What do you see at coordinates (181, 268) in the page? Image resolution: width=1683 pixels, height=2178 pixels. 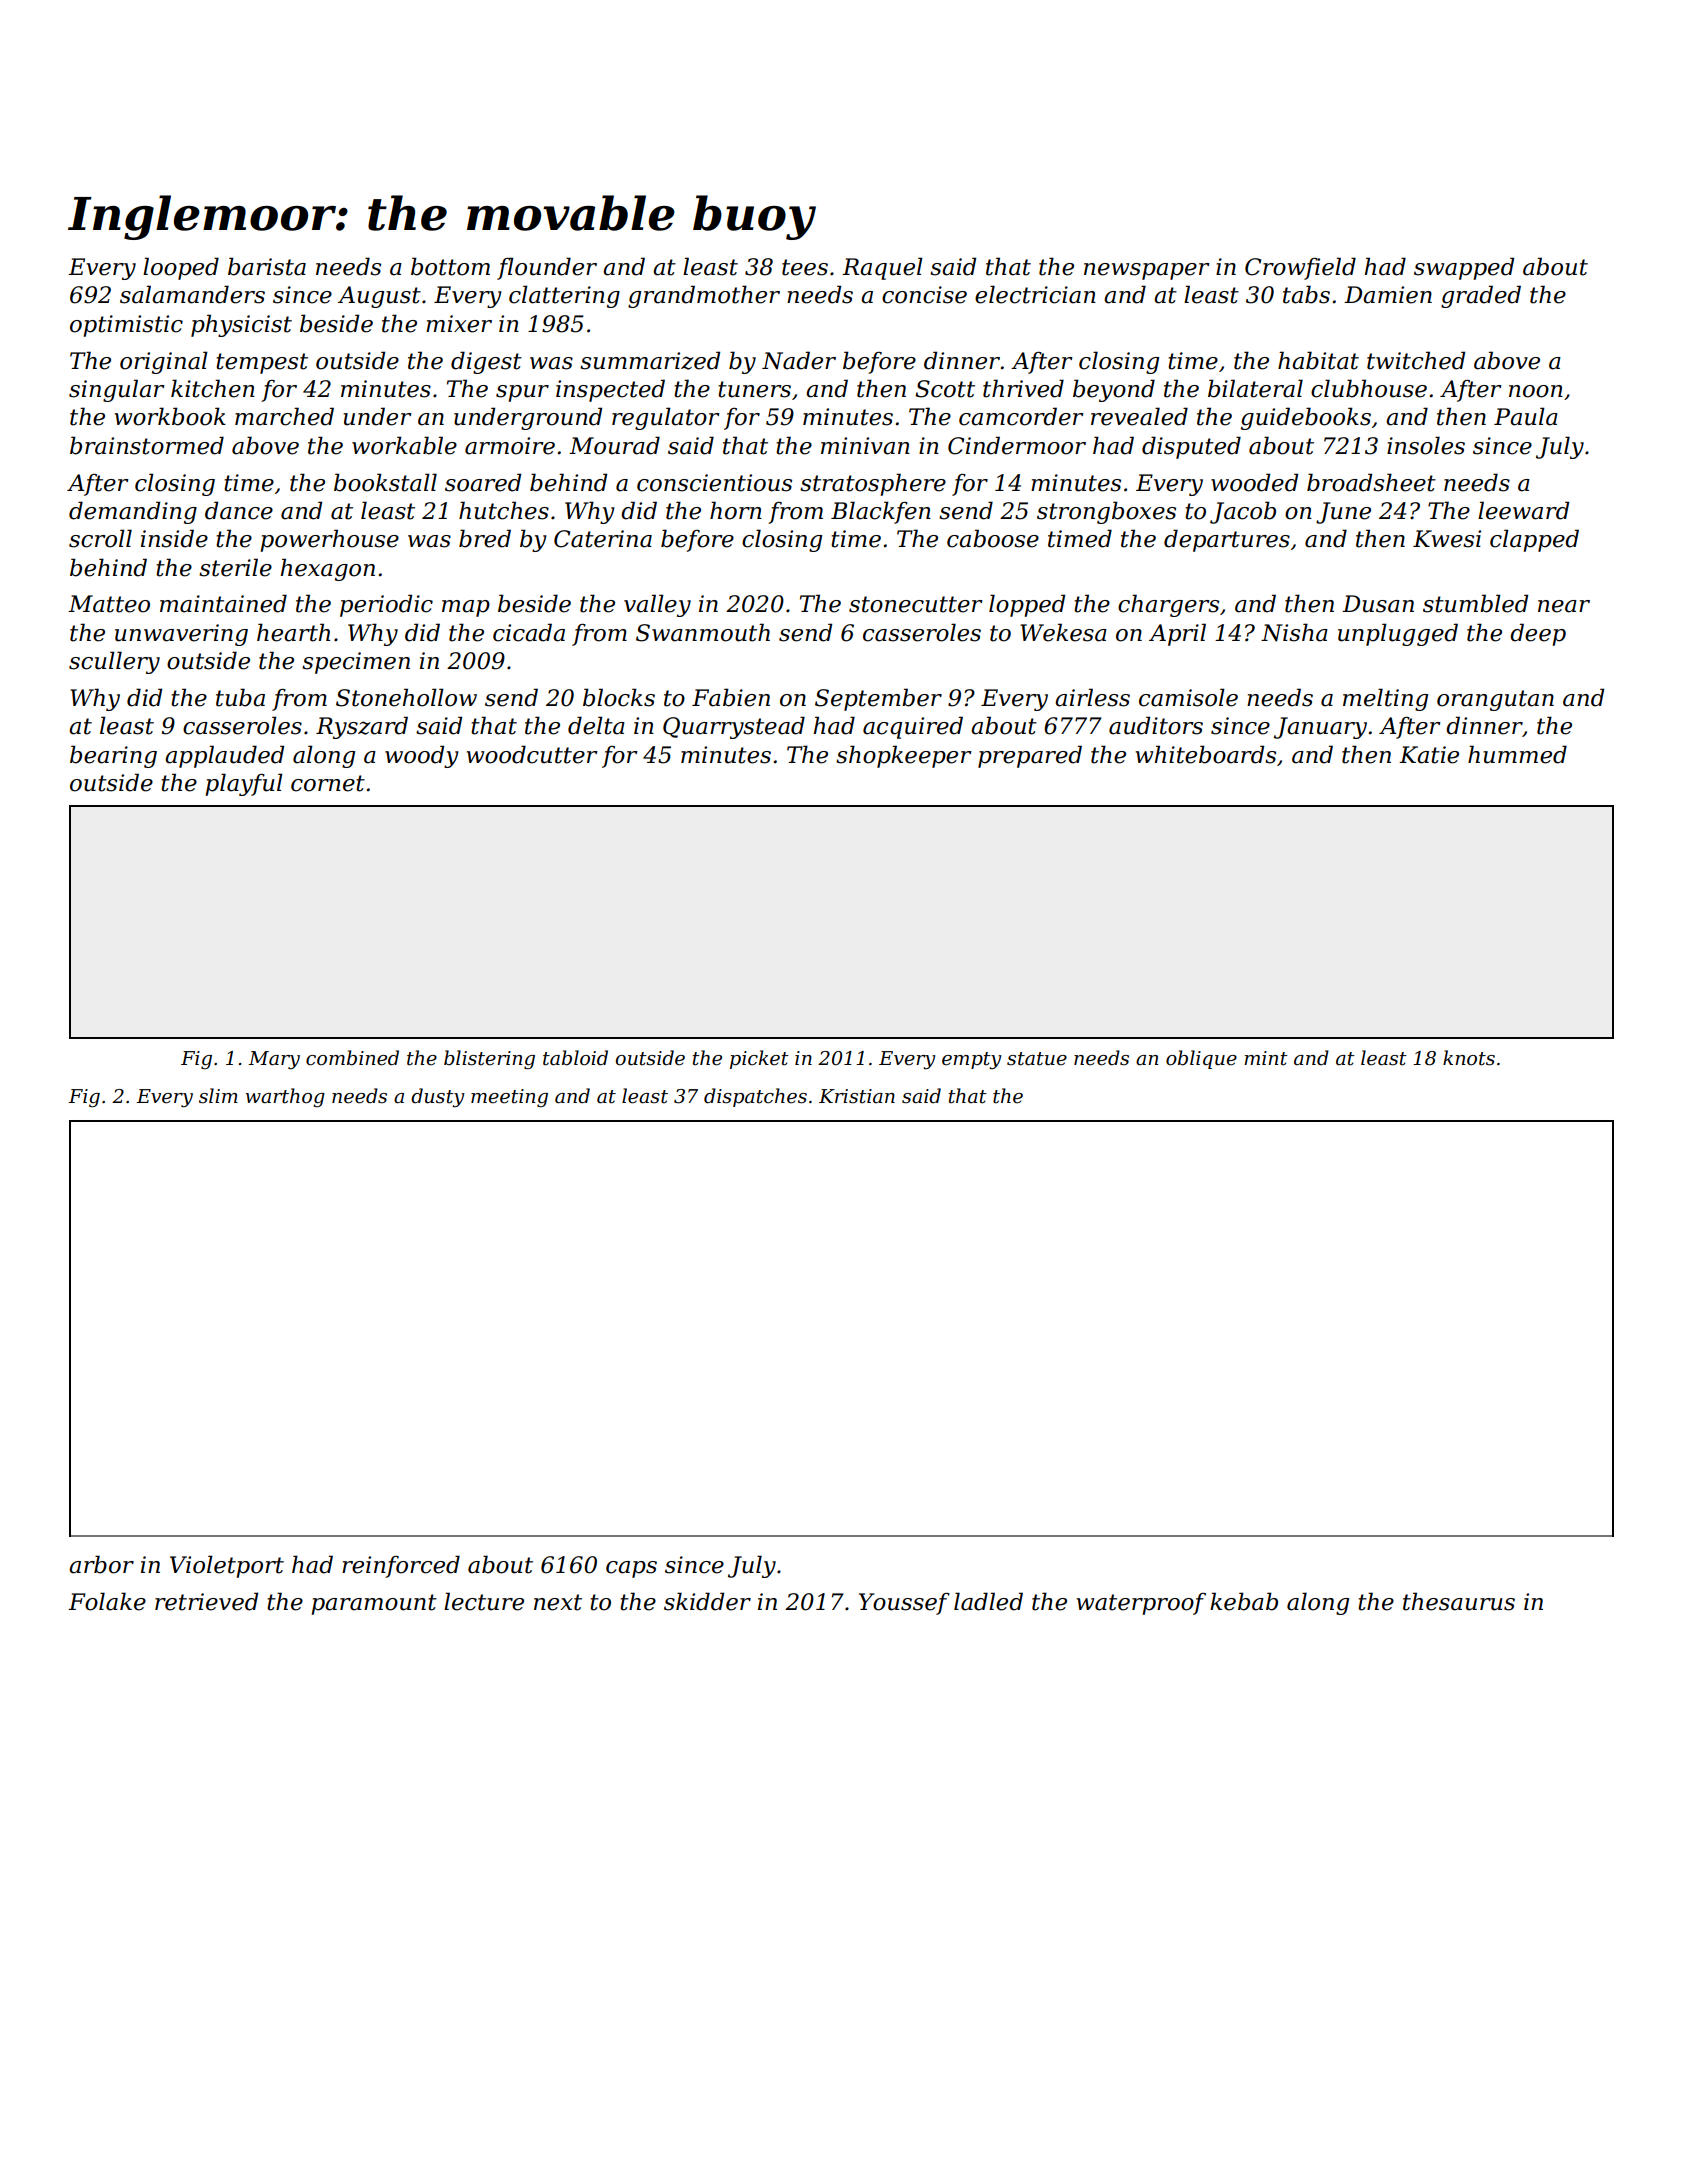 I see `looped` at bounding box center [181, 268].
